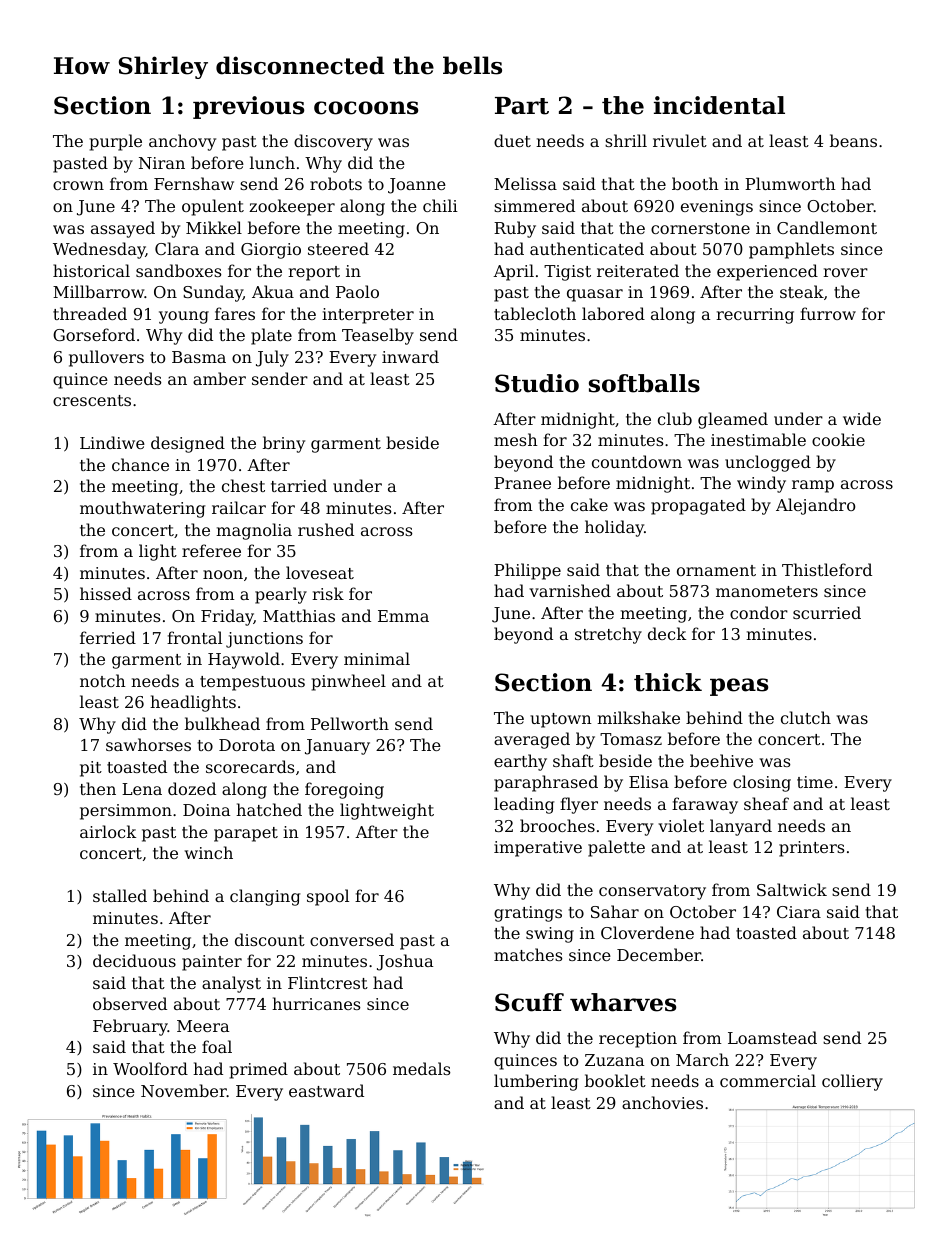 Image resolution: width=952 pixels, height=1233 pixels. I want to click on railcar, so click(239, 507).
